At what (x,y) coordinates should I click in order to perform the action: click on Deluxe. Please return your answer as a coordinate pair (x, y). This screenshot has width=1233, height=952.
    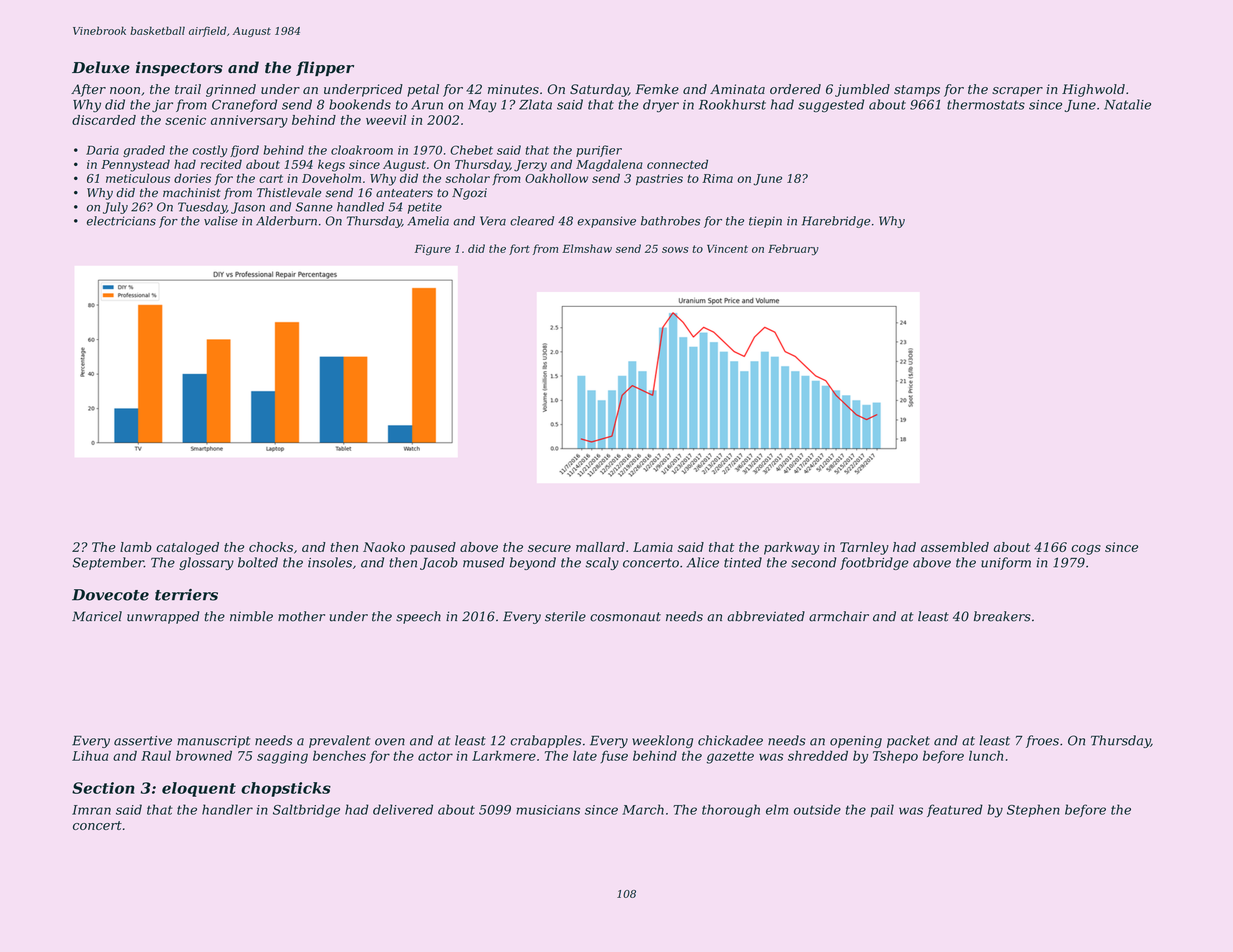
    Looking at the image, I should click on (101, 67).
